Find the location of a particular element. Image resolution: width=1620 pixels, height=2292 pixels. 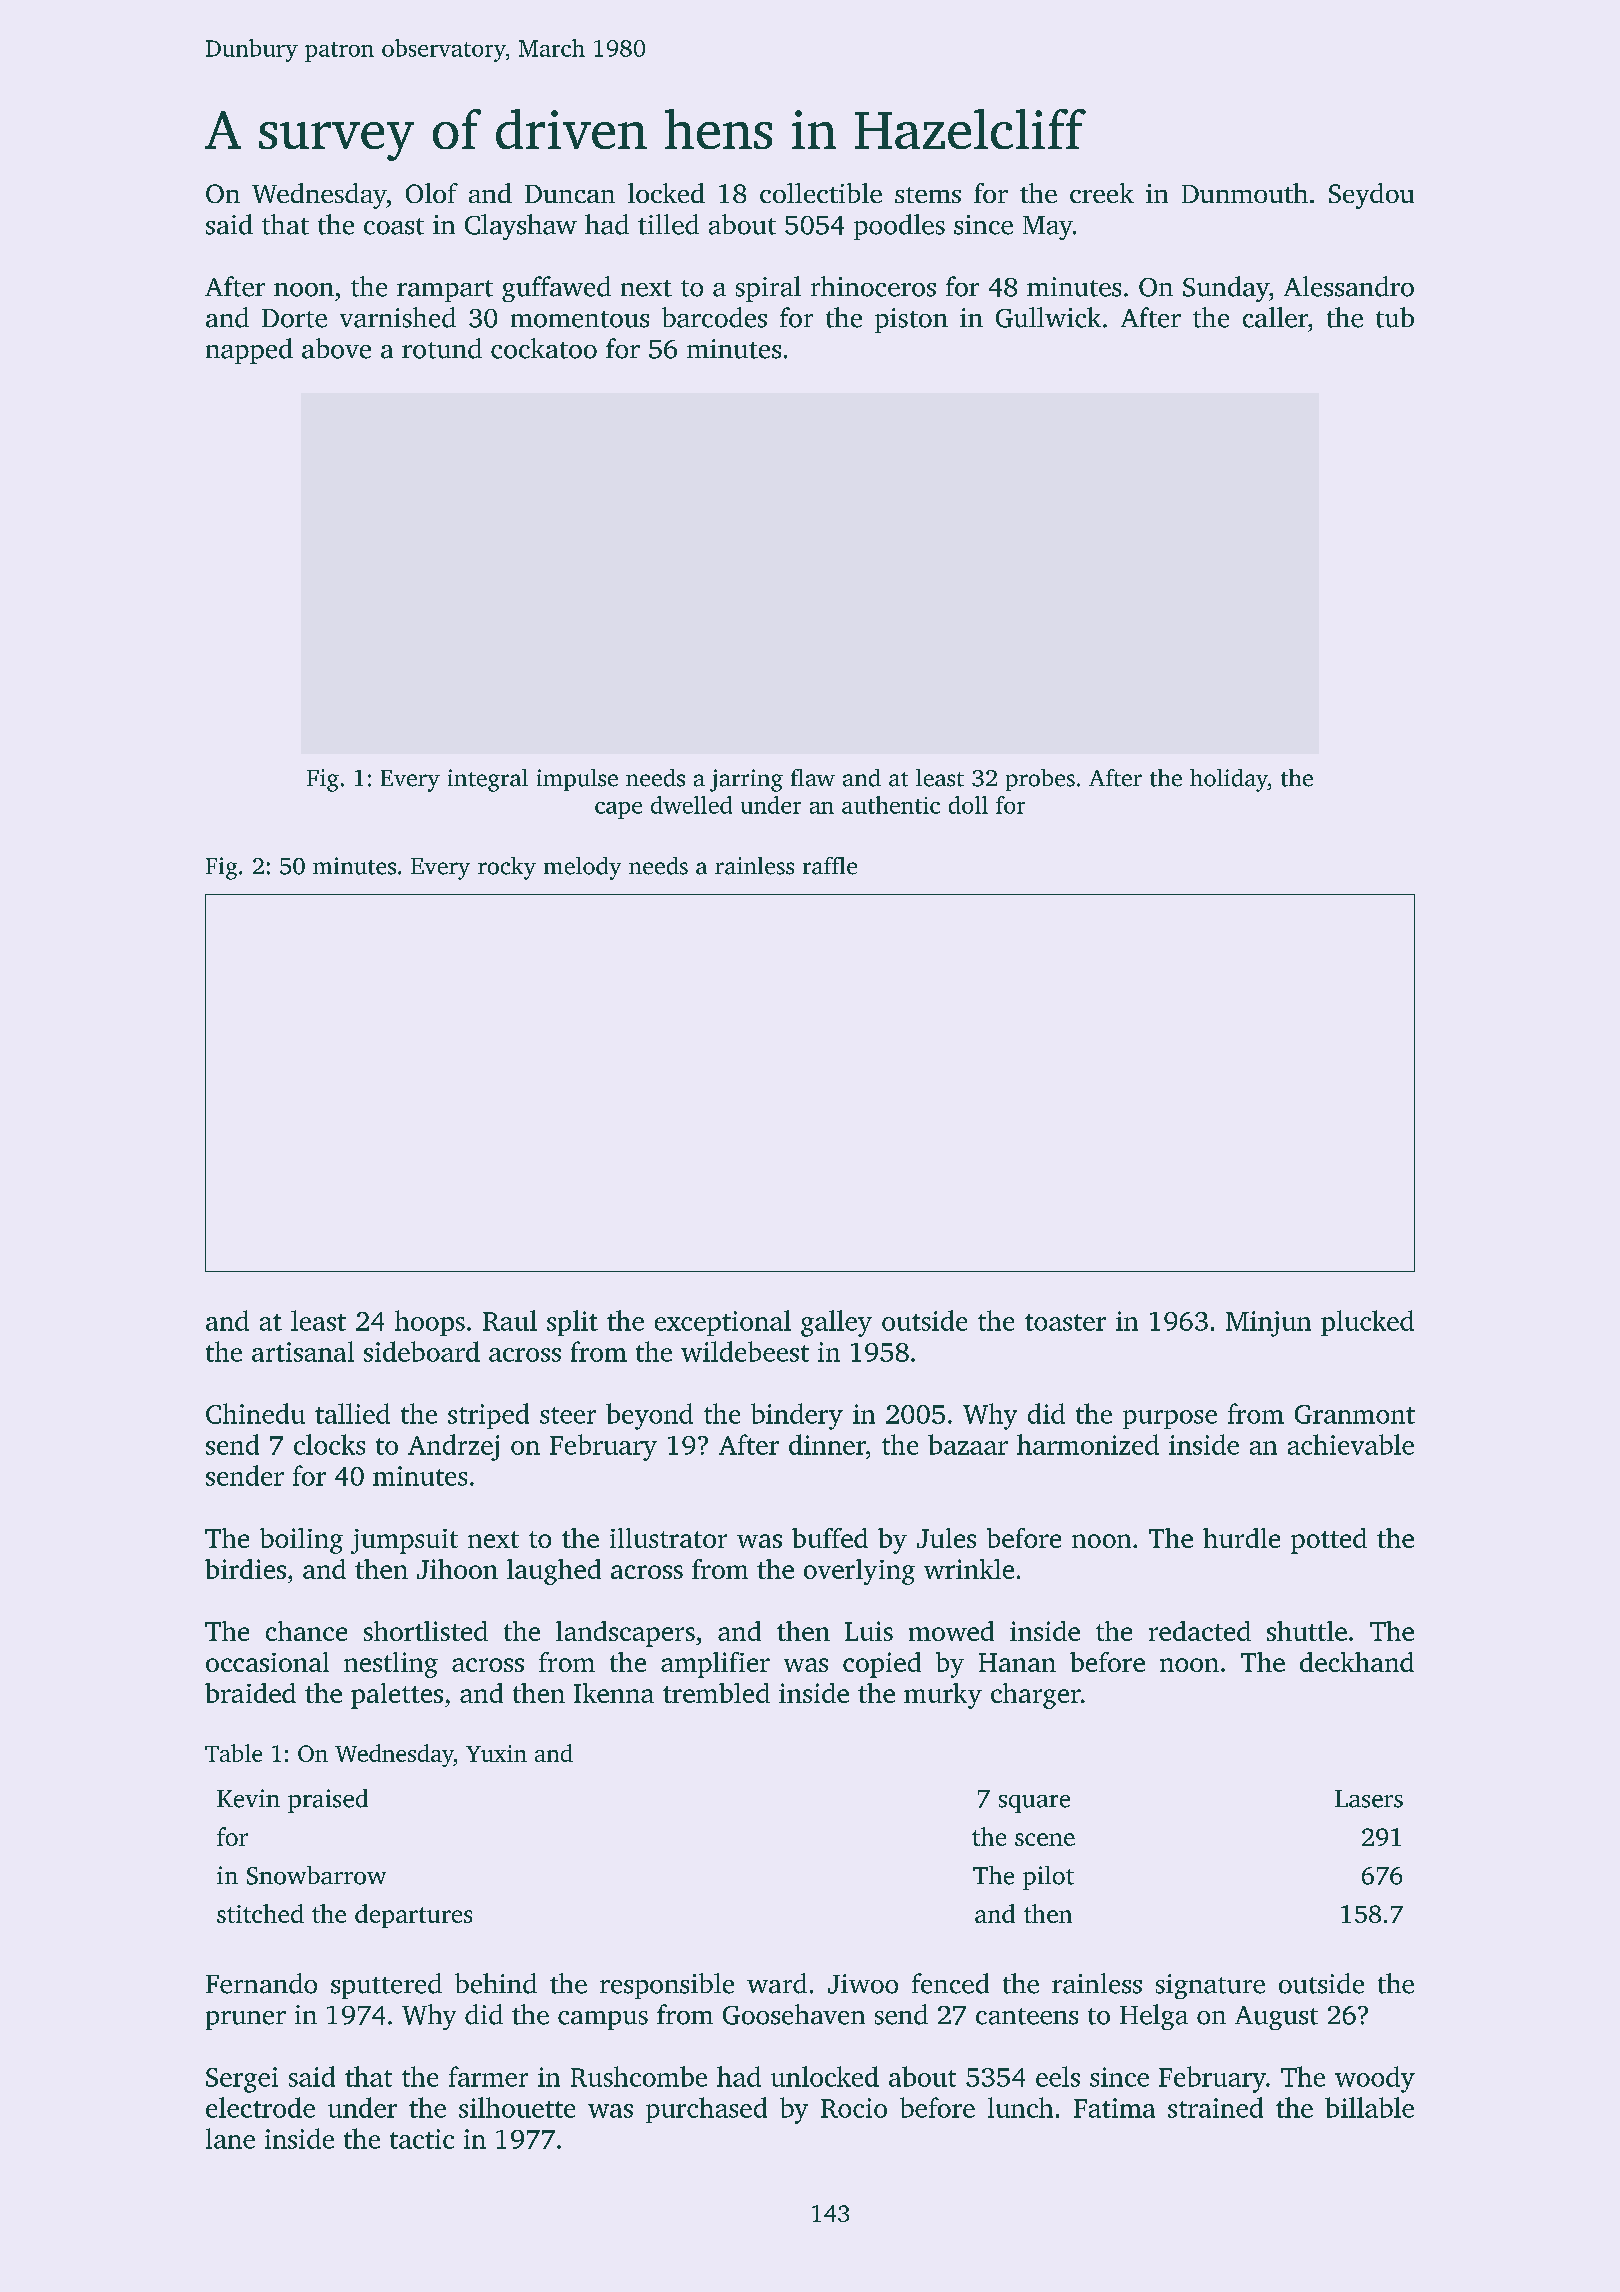

probes is located at coordinates (1040, 780).
